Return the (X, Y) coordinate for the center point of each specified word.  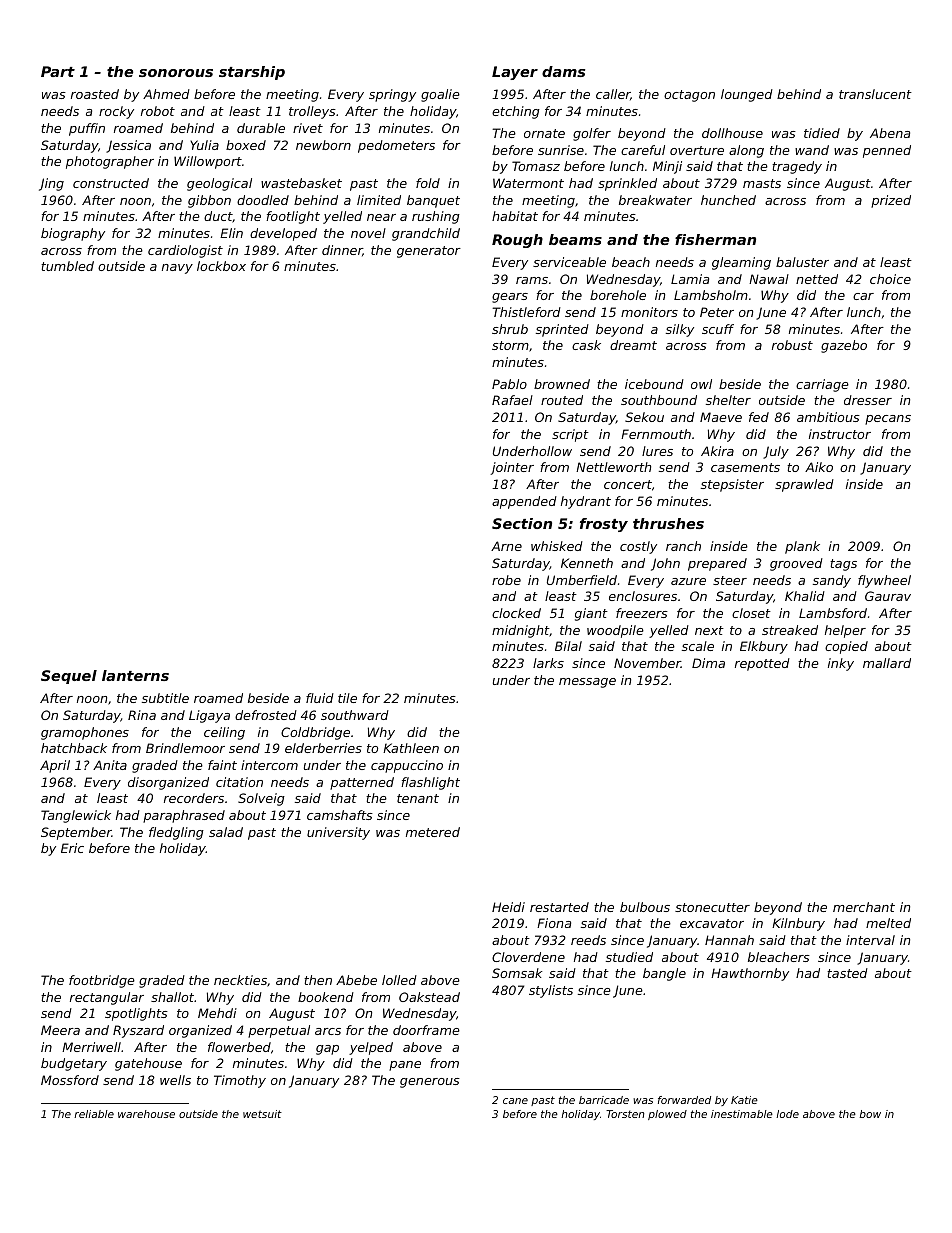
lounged (747, 95)
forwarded (684, 1100)
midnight (520, 631)
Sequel (69, 677)
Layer (515, 73)
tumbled (67, 266)
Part (58, 71)
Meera (60, 1030)
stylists (551, 991)
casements (745, 467)
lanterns (135, 675)
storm (510, 345)
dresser (868, 400)
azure (688, 581)
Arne (506, 546)
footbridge (102, 981)
